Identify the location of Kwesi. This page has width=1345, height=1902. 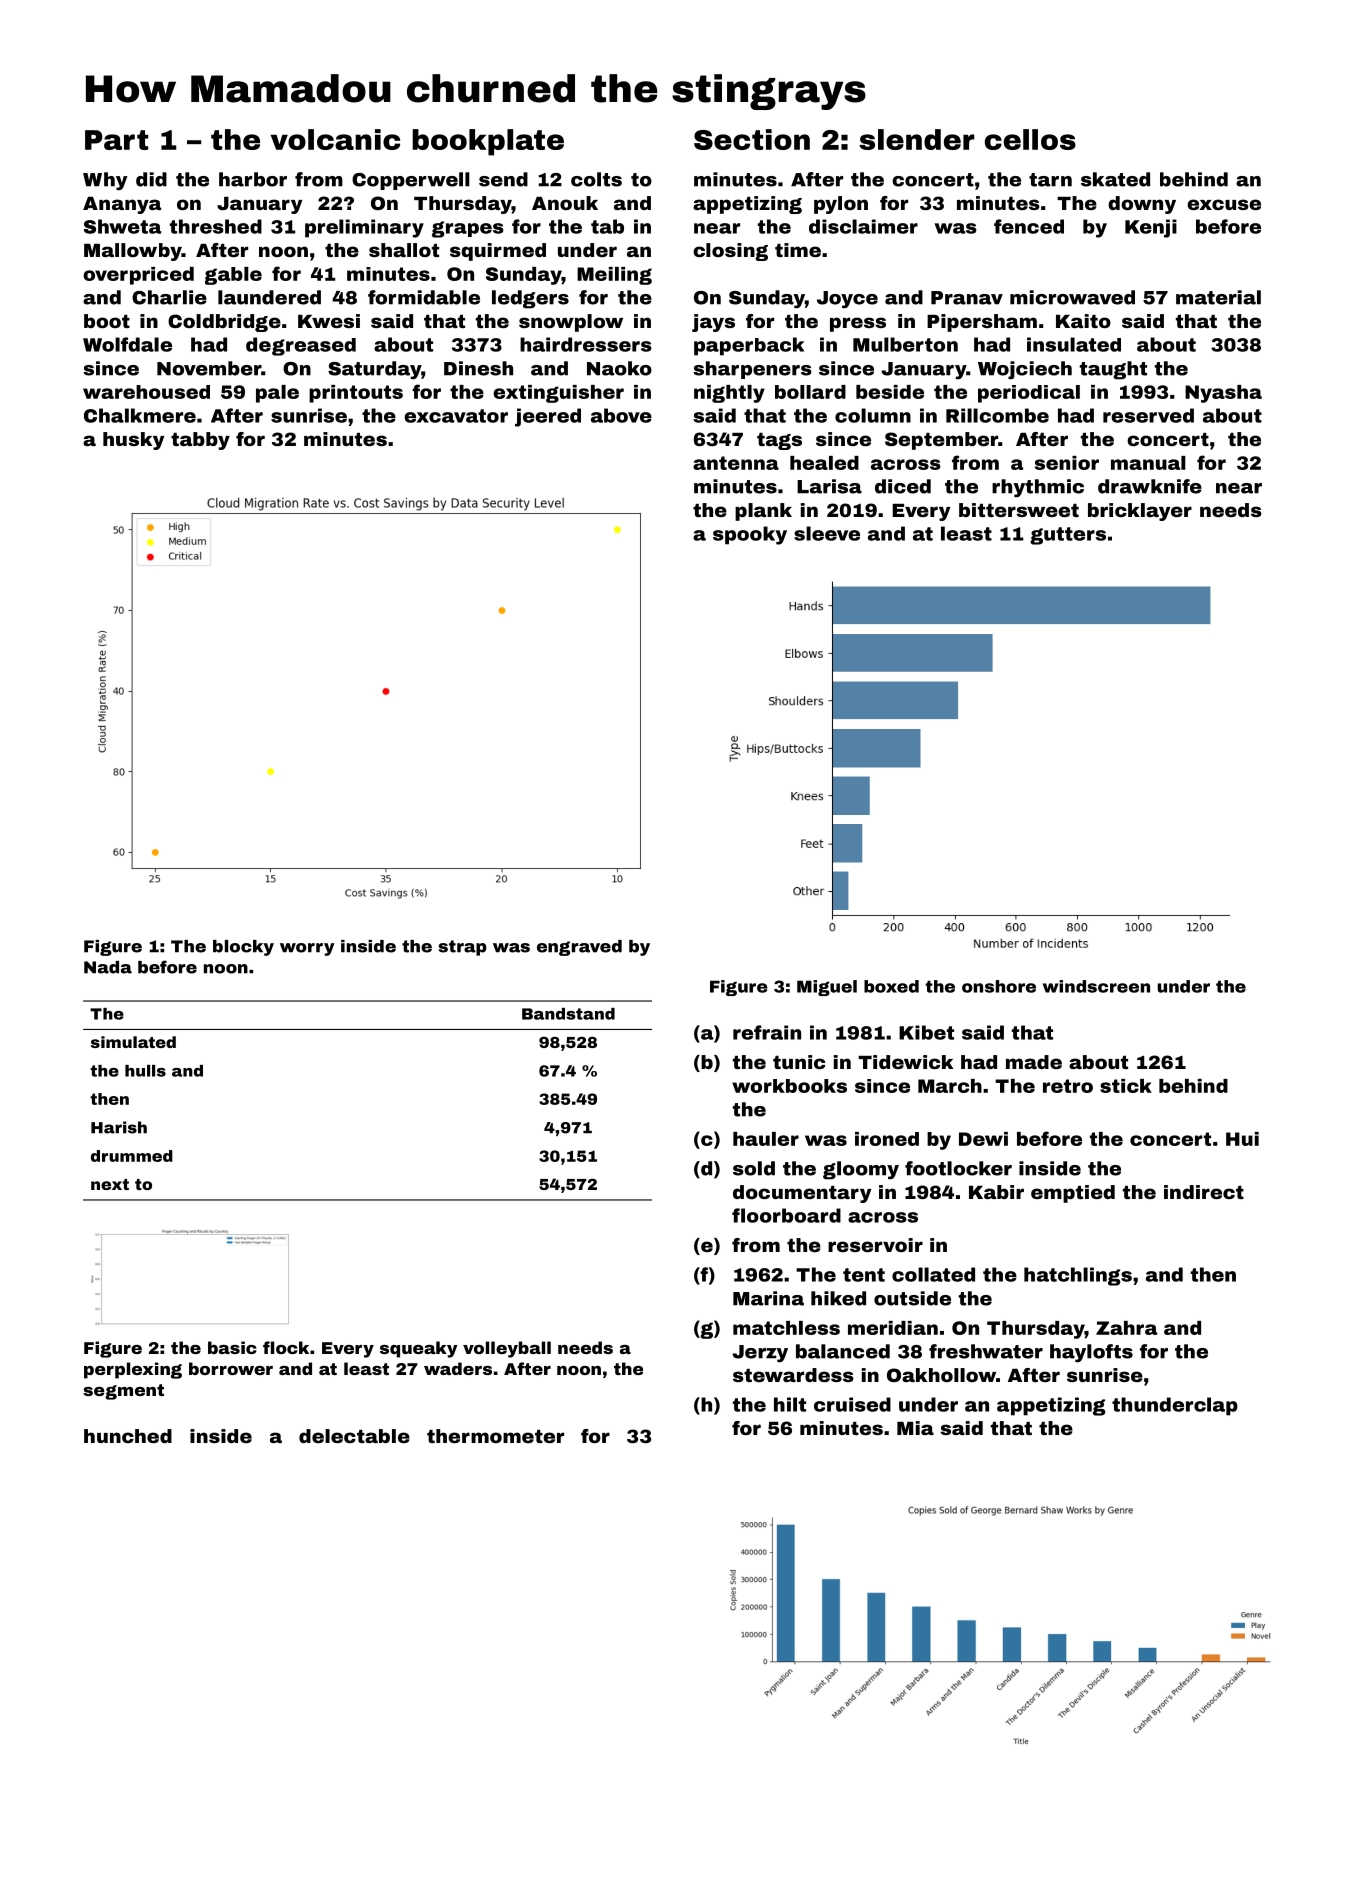
(329, 321).
